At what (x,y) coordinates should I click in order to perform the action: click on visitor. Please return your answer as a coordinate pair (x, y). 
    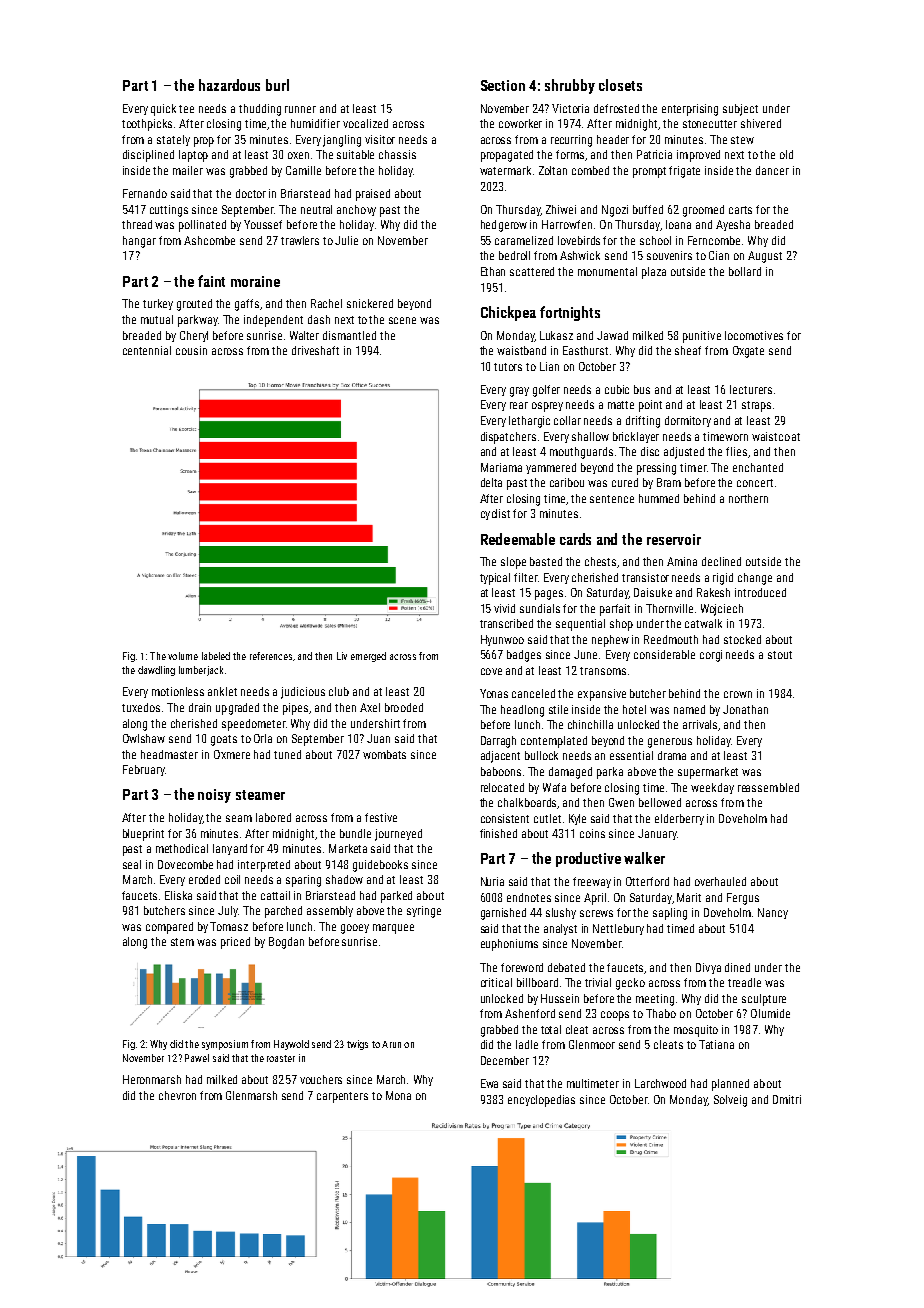
    Looking at the image, I should click on (380, 139).
